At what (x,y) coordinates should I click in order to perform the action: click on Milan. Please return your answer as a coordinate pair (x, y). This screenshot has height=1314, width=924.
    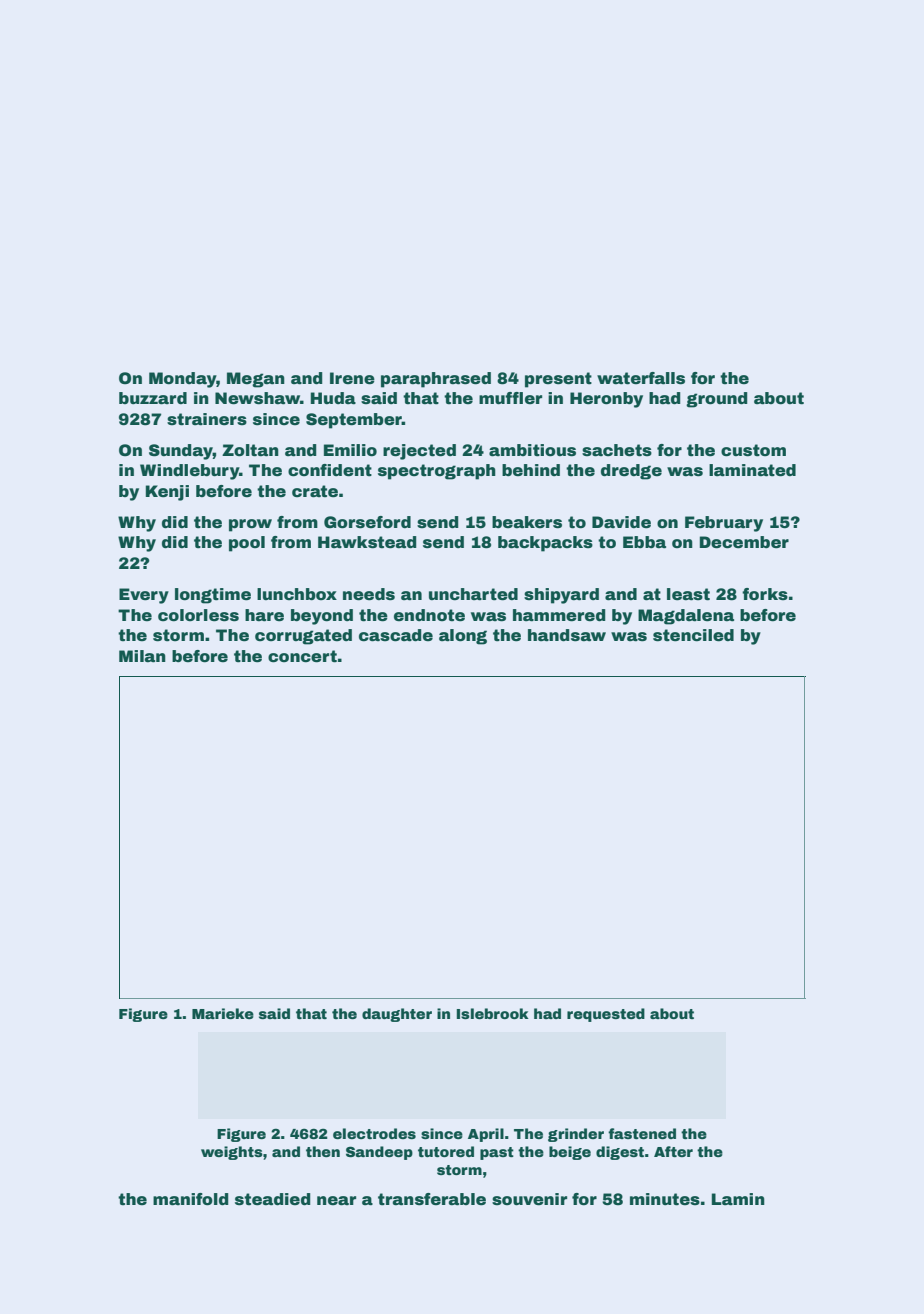
    Looking at the image, I should click on (142, 656).
